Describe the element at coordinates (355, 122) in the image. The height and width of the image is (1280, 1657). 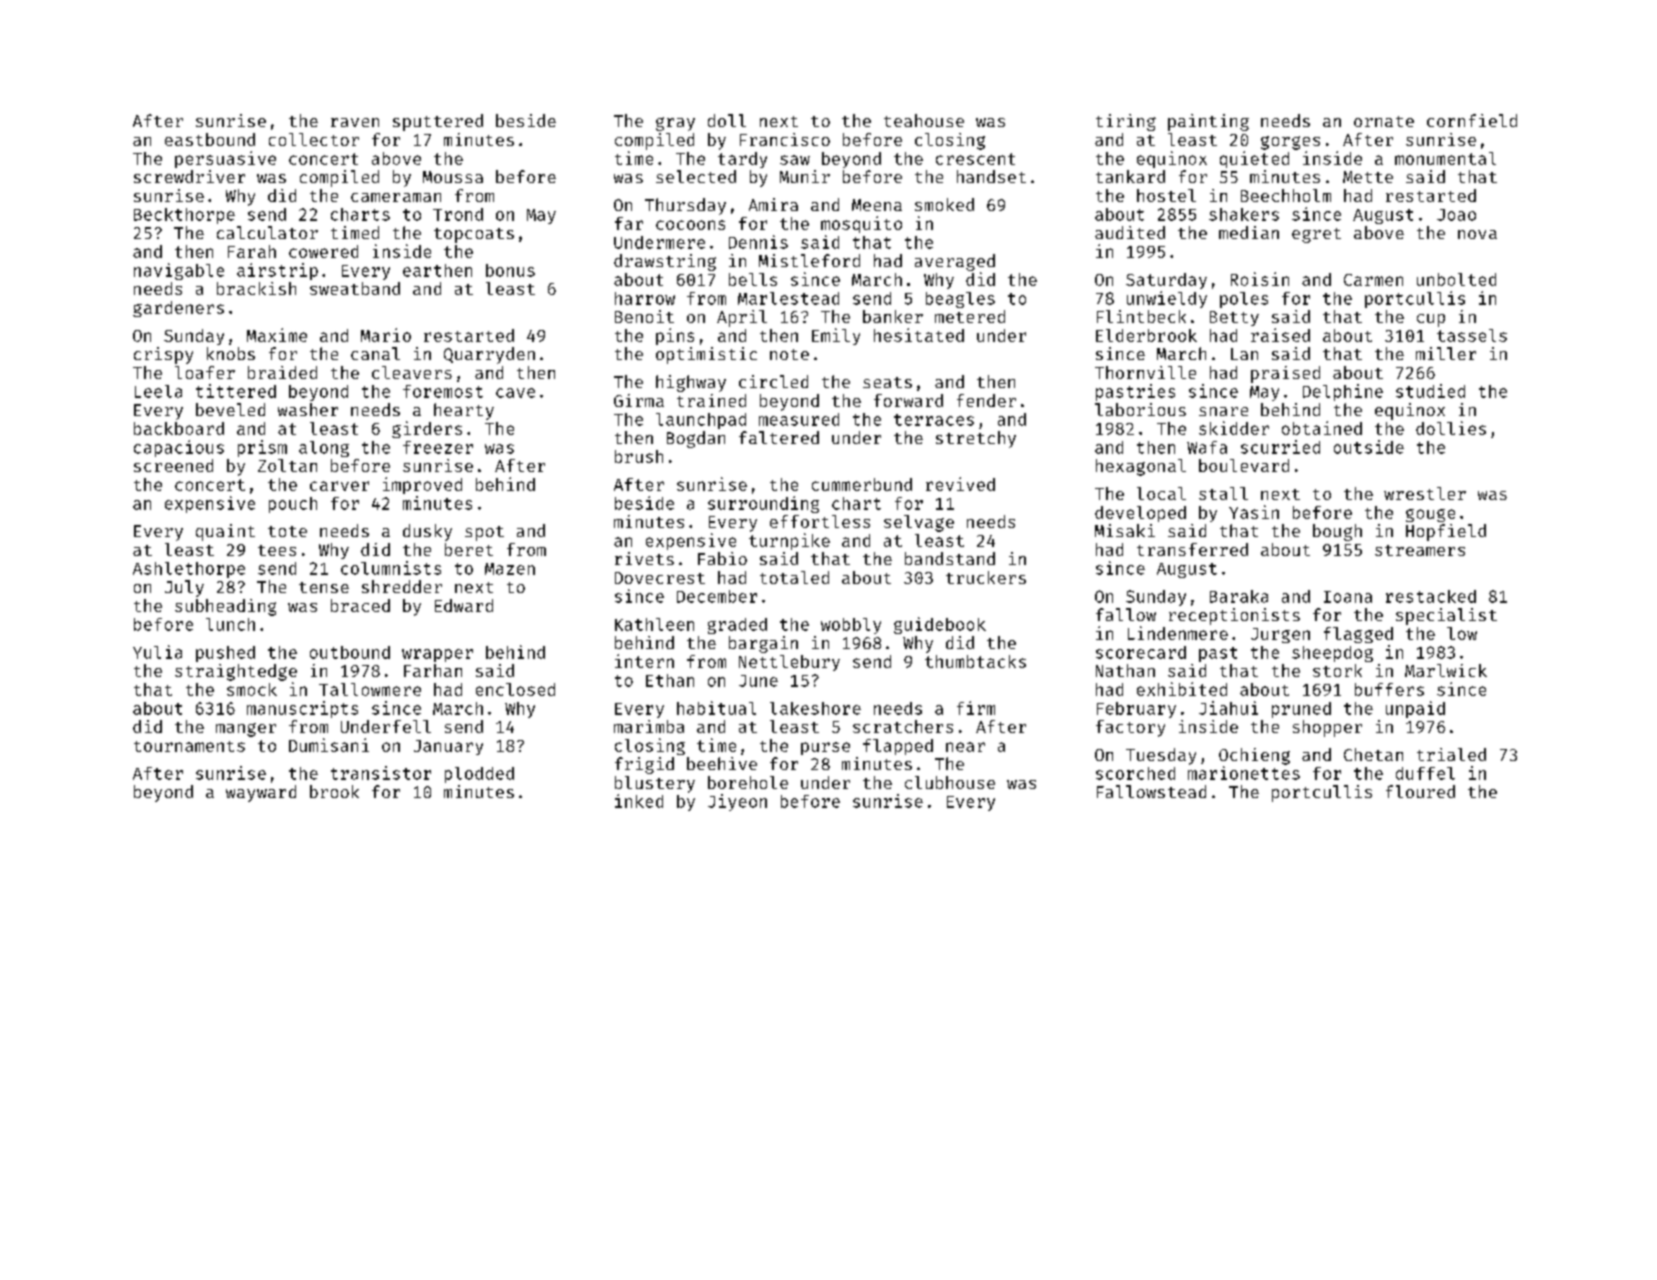
I see `raven` at that location.
